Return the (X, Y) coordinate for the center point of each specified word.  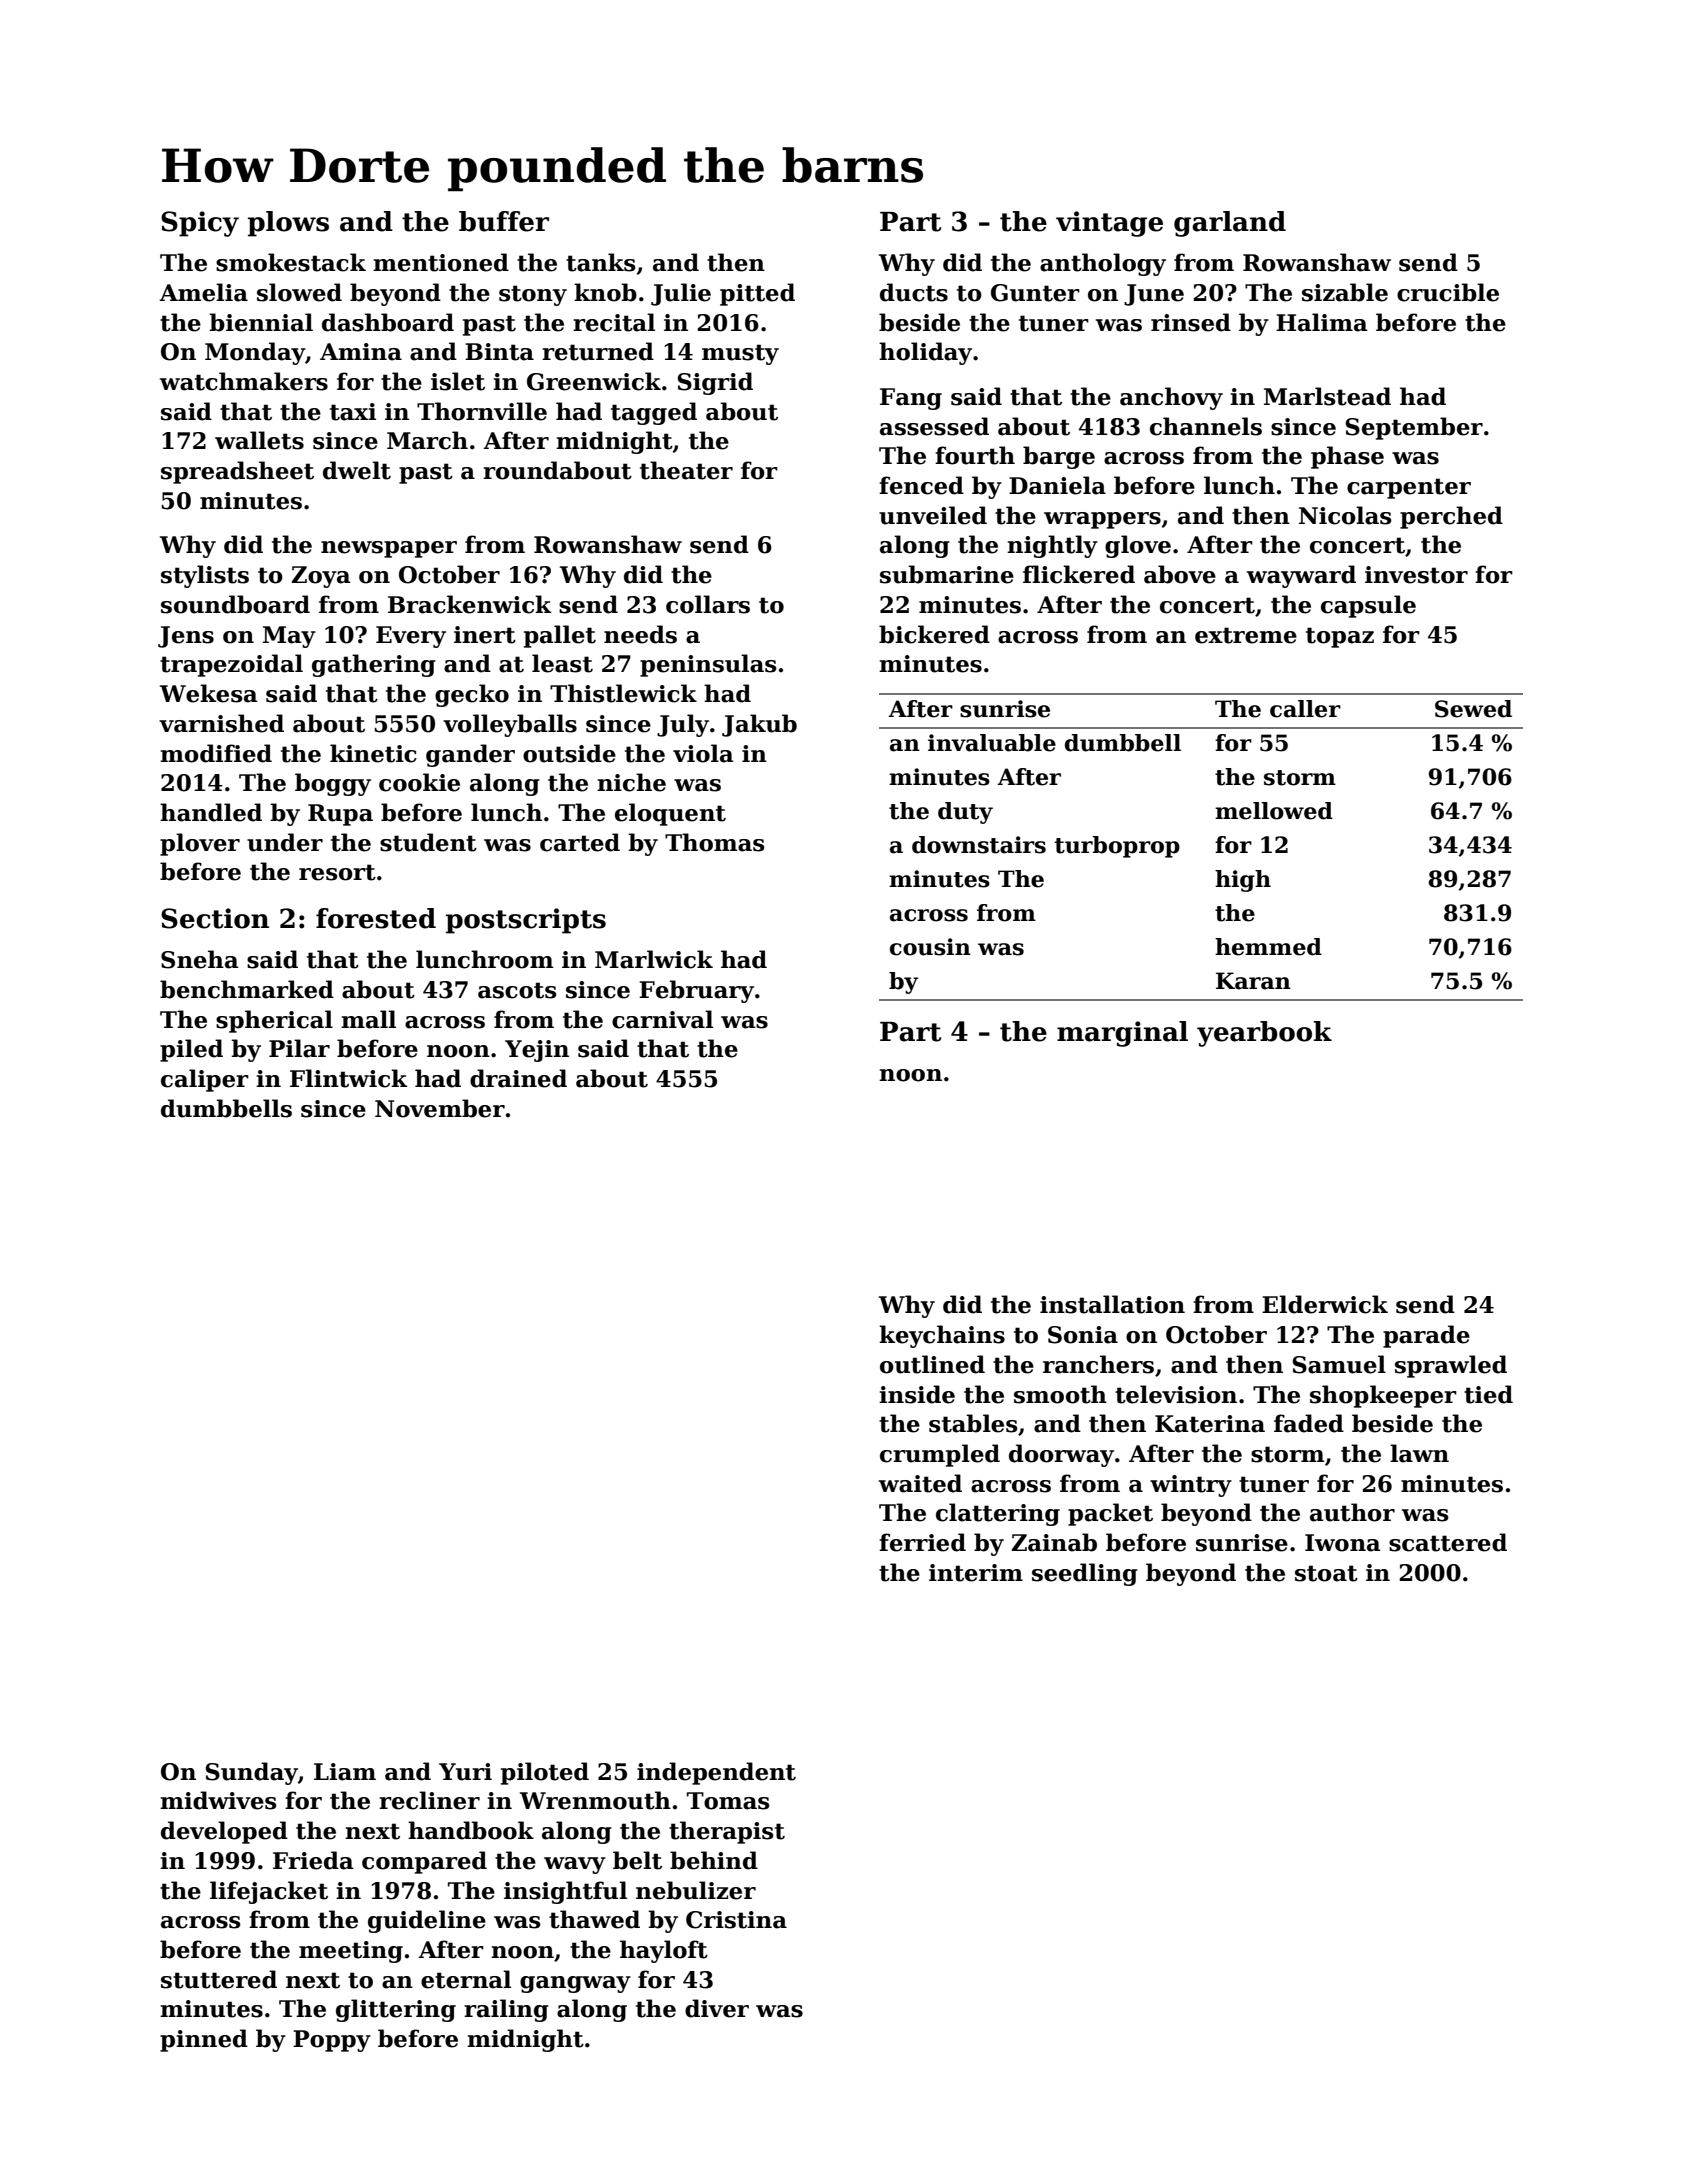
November (440, 1108)
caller (1305, 709)
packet (1110, 1514)
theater (686, 470)
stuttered (219, 1979)
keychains (942, 1336)
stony (533, 295)
